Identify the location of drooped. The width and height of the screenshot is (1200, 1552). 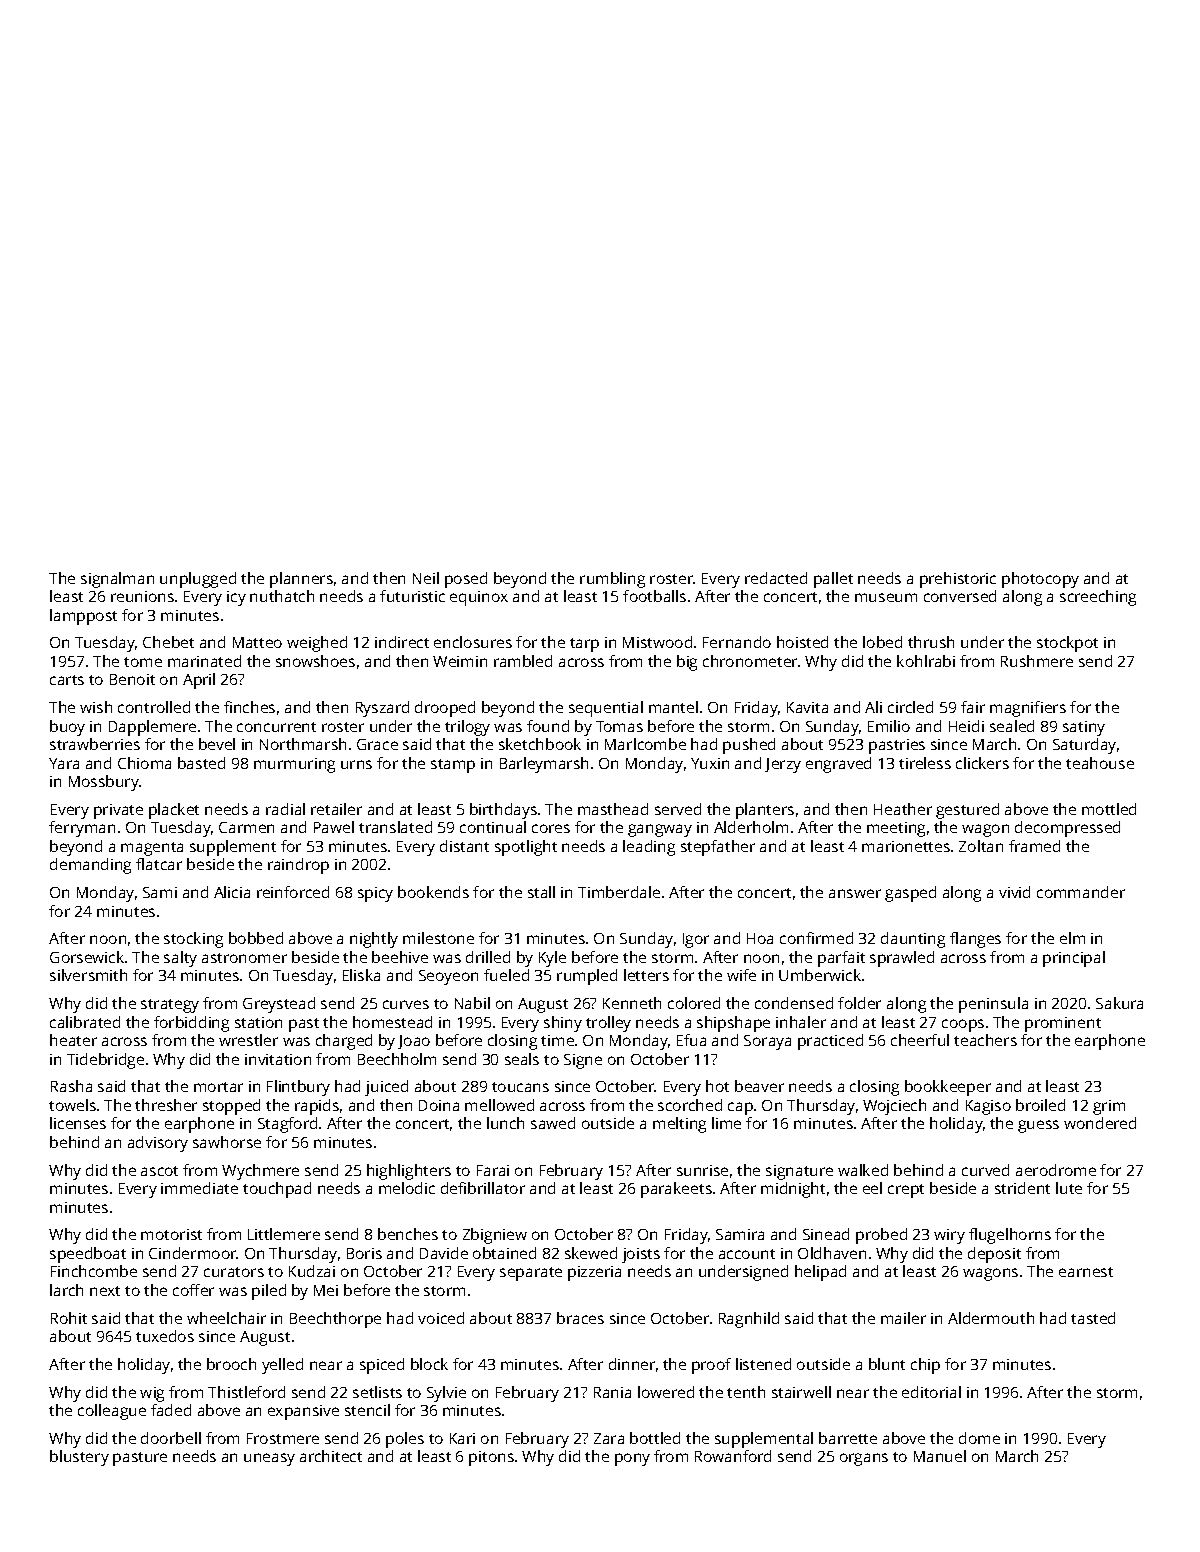
(445, 709).
